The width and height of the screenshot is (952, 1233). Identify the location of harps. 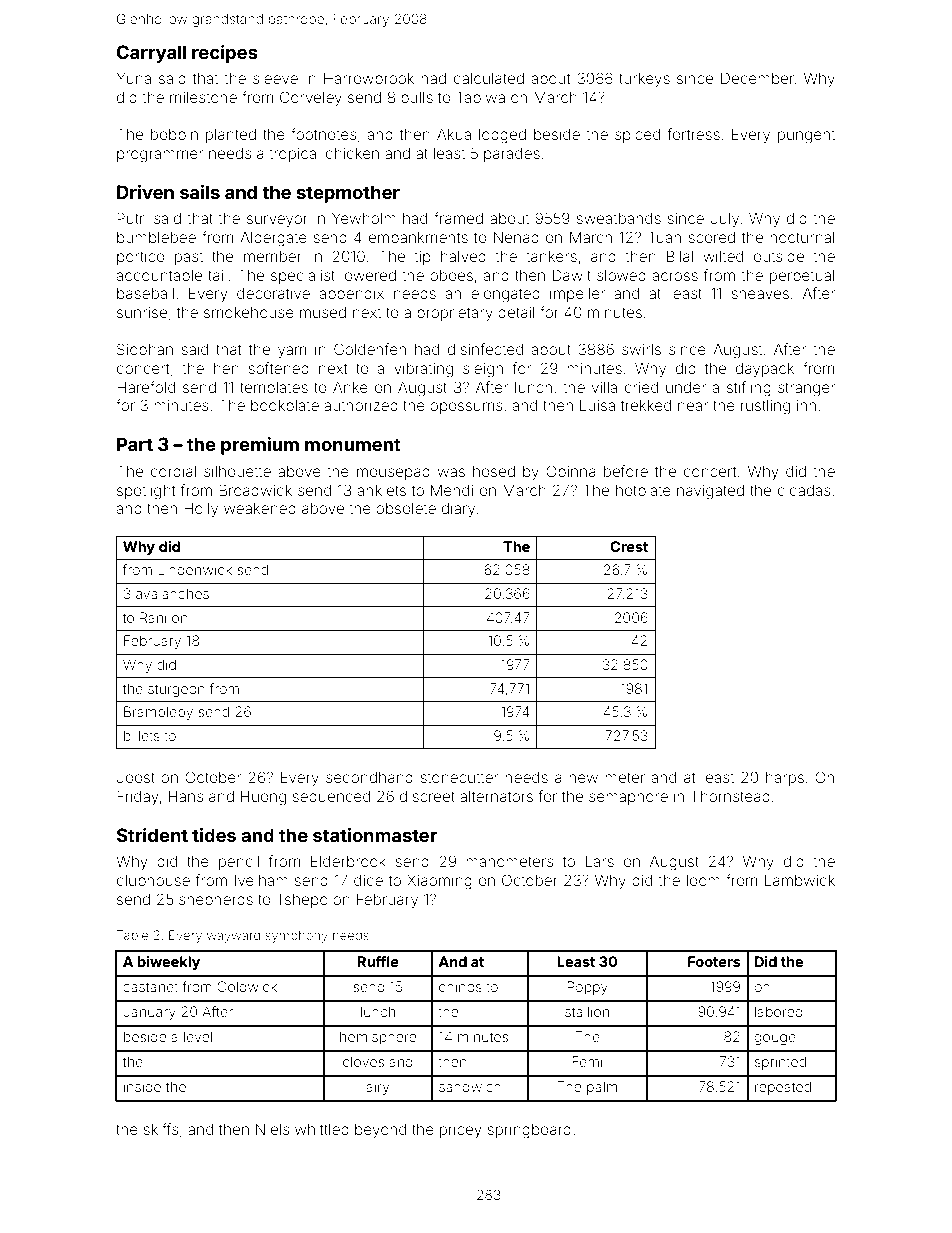
(785, 779).
